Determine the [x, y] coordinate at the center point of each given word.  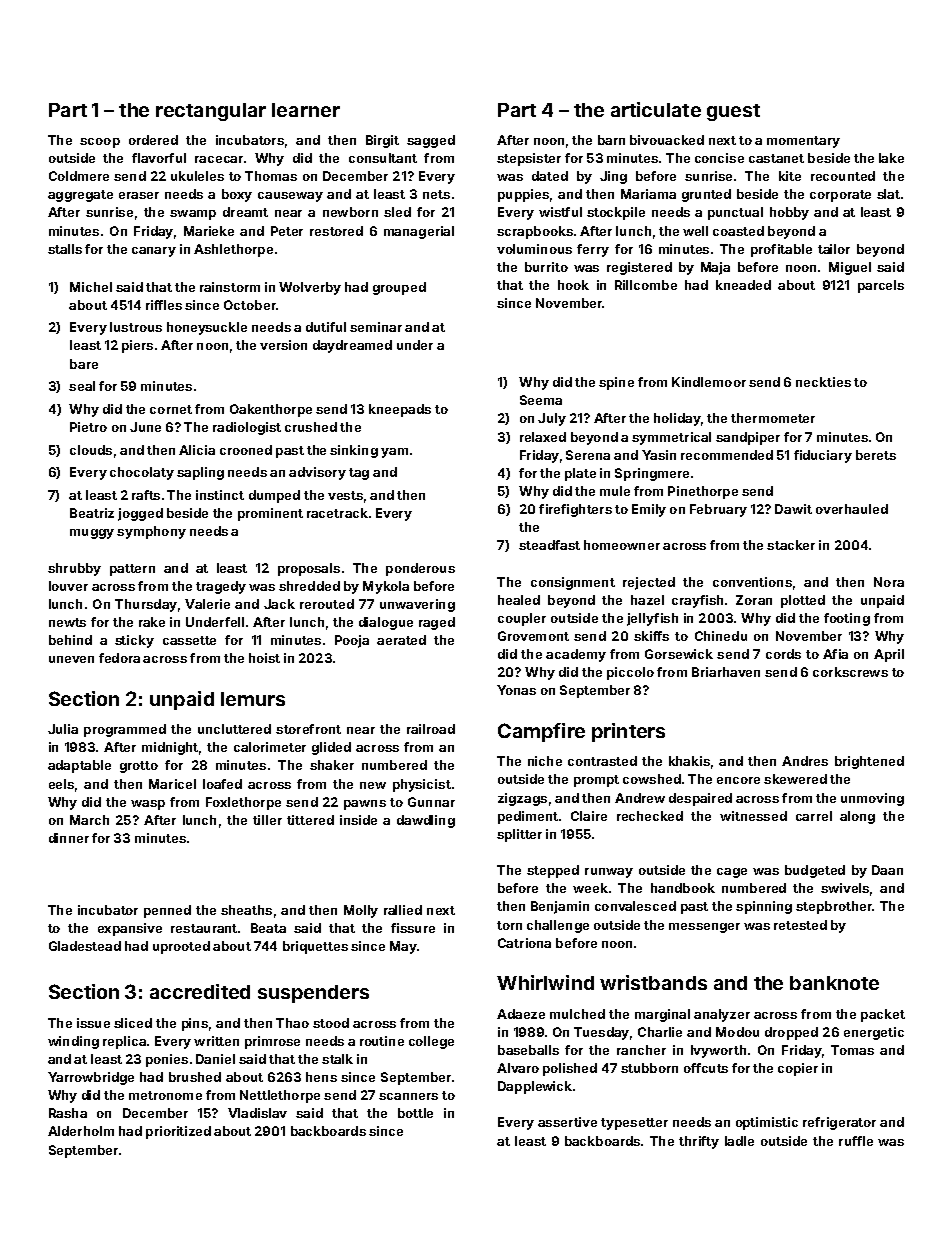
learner [306, 110]
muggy [92, 534]
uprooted [181, 947]
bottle [415, 1113]
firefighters [575, 510]
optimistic [767, 1123]
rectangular [211, 112]
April [889, 655]
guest [733, 112]
